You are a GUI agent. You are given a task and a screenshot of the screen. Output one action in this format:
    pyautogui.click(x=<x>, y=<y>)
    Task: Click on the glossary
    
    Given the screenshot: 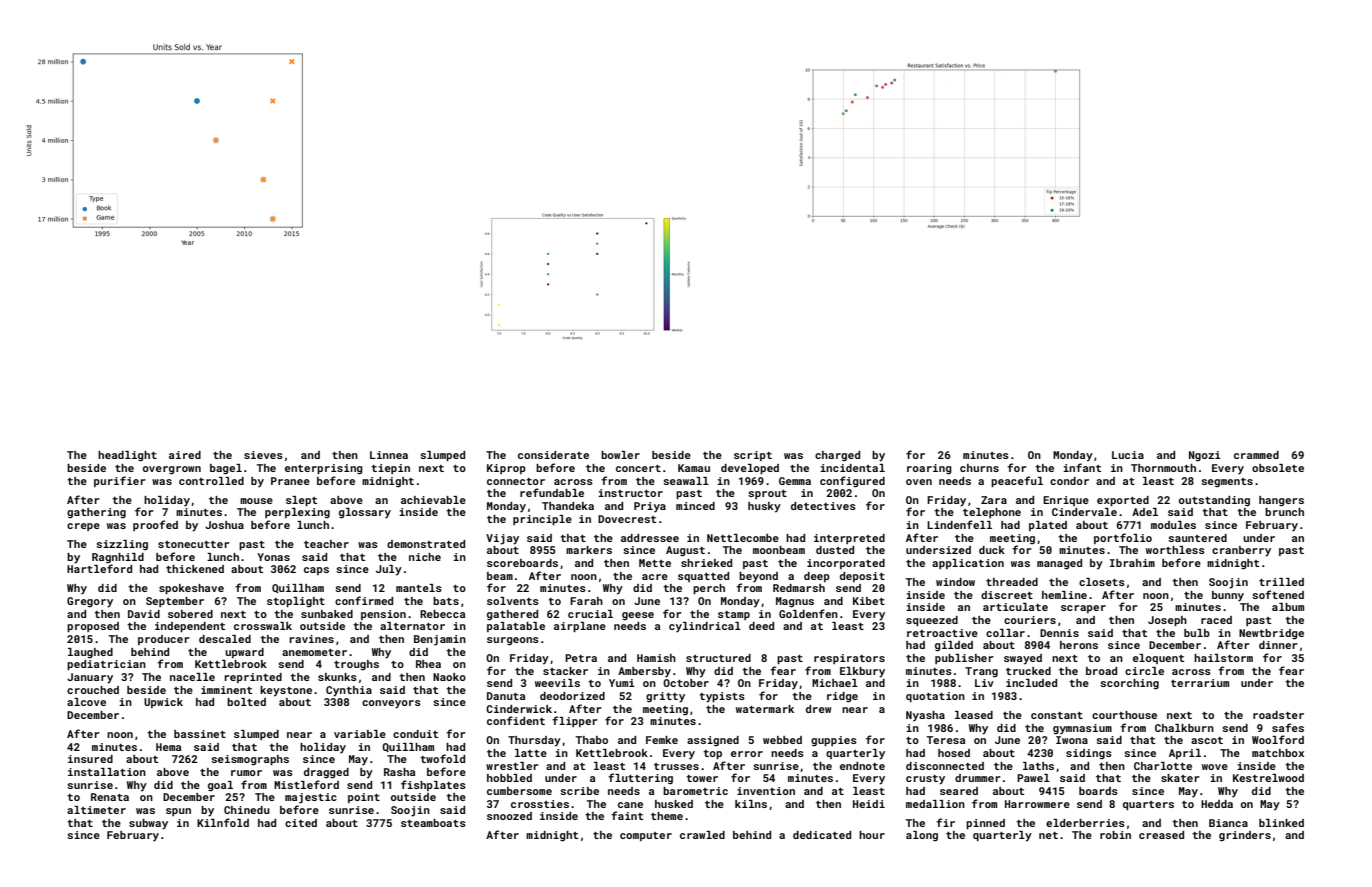 What is the action you would take?
    pyautogui.click(x=365, y=513)
